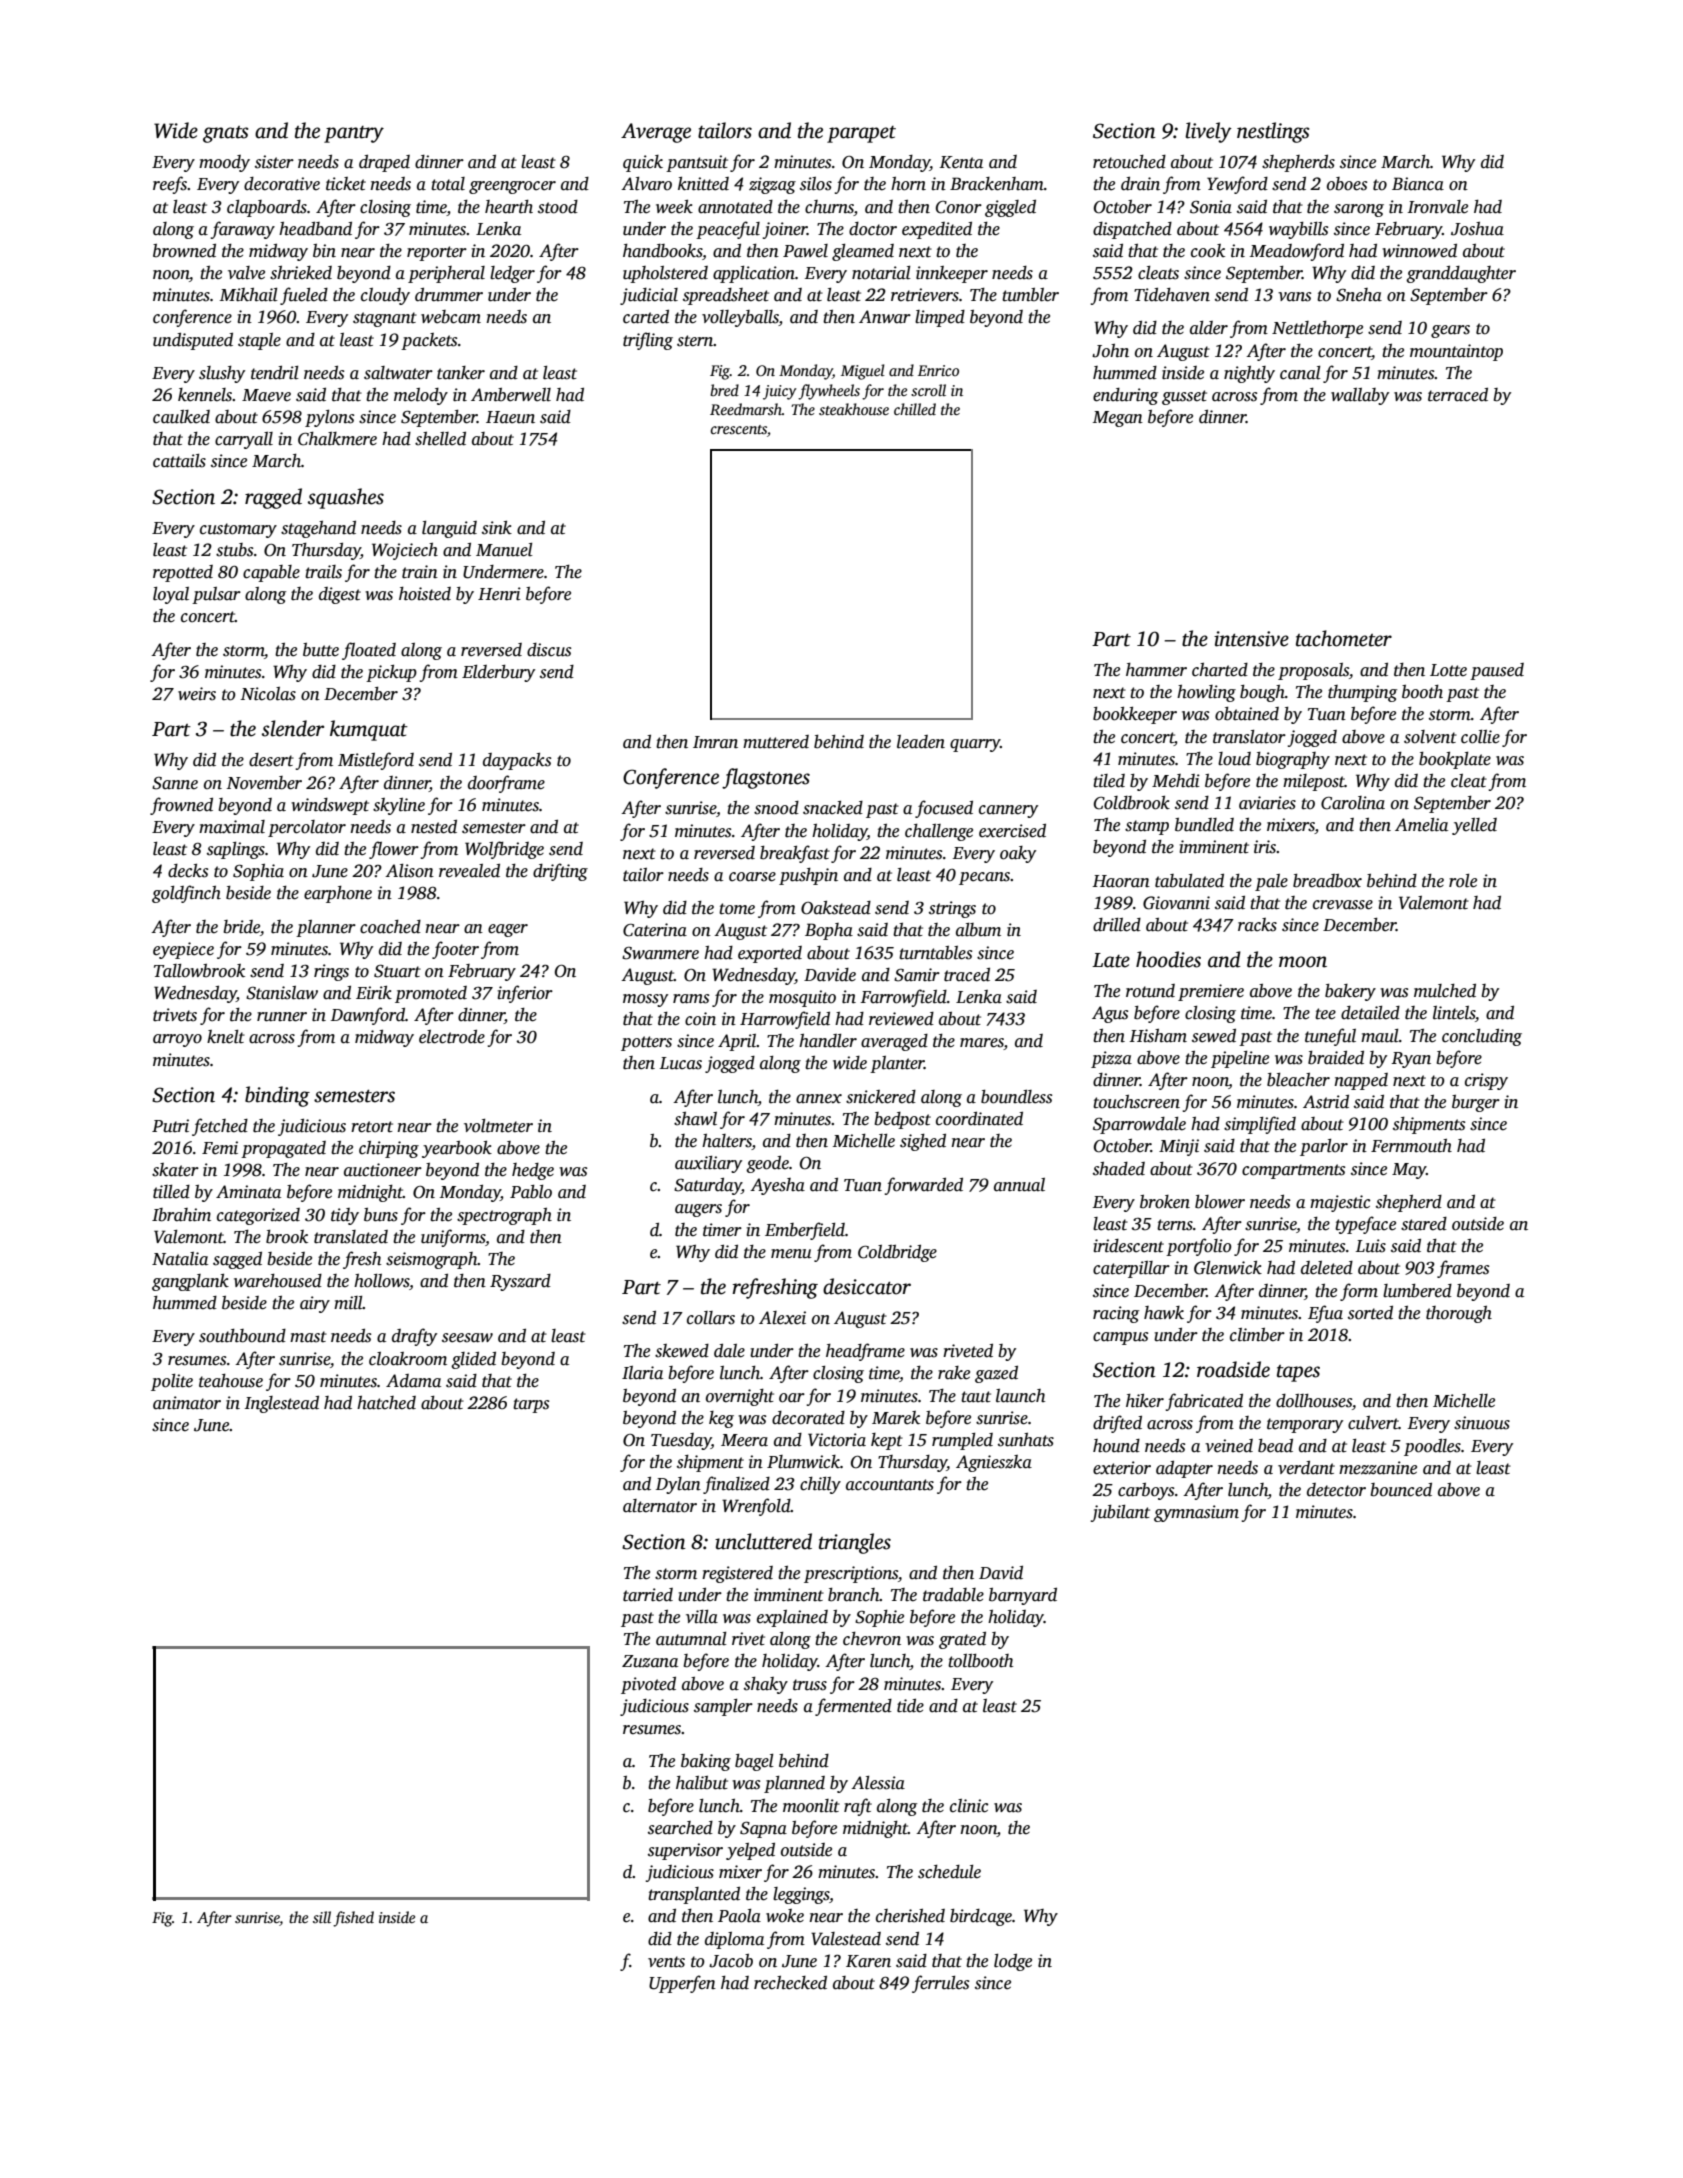 The image size is (1683, 2178). What do you see at coordinates (353, 1919) in the document?
I see `fished` at bounding box center [353, 1919].
